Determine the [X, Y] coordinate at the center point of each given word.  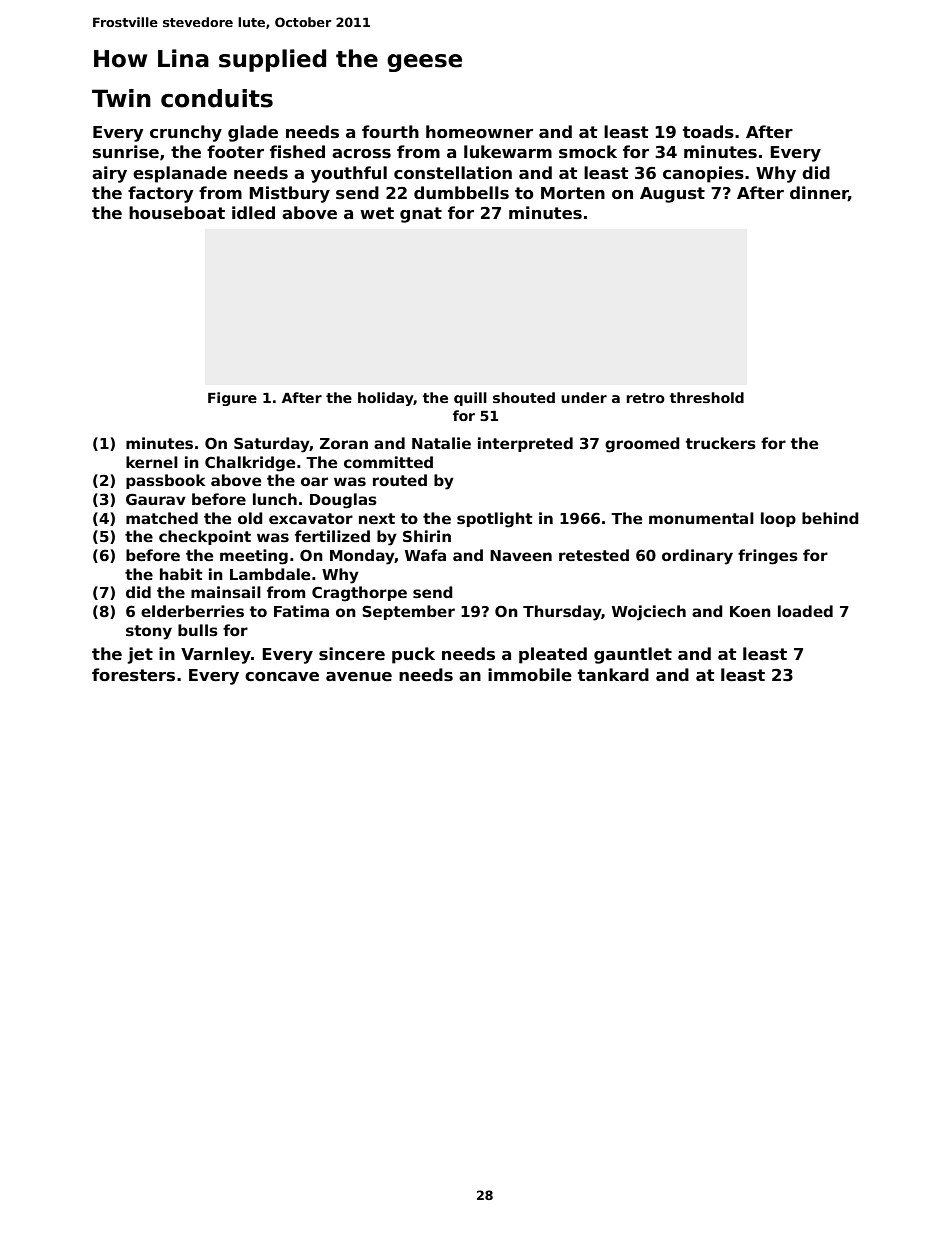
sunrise [126, 152]
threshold [707, 397]
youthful [349, 174]
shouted [524, 397]
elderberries [192, 611]
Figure [232, 399]
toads [708, 132]
